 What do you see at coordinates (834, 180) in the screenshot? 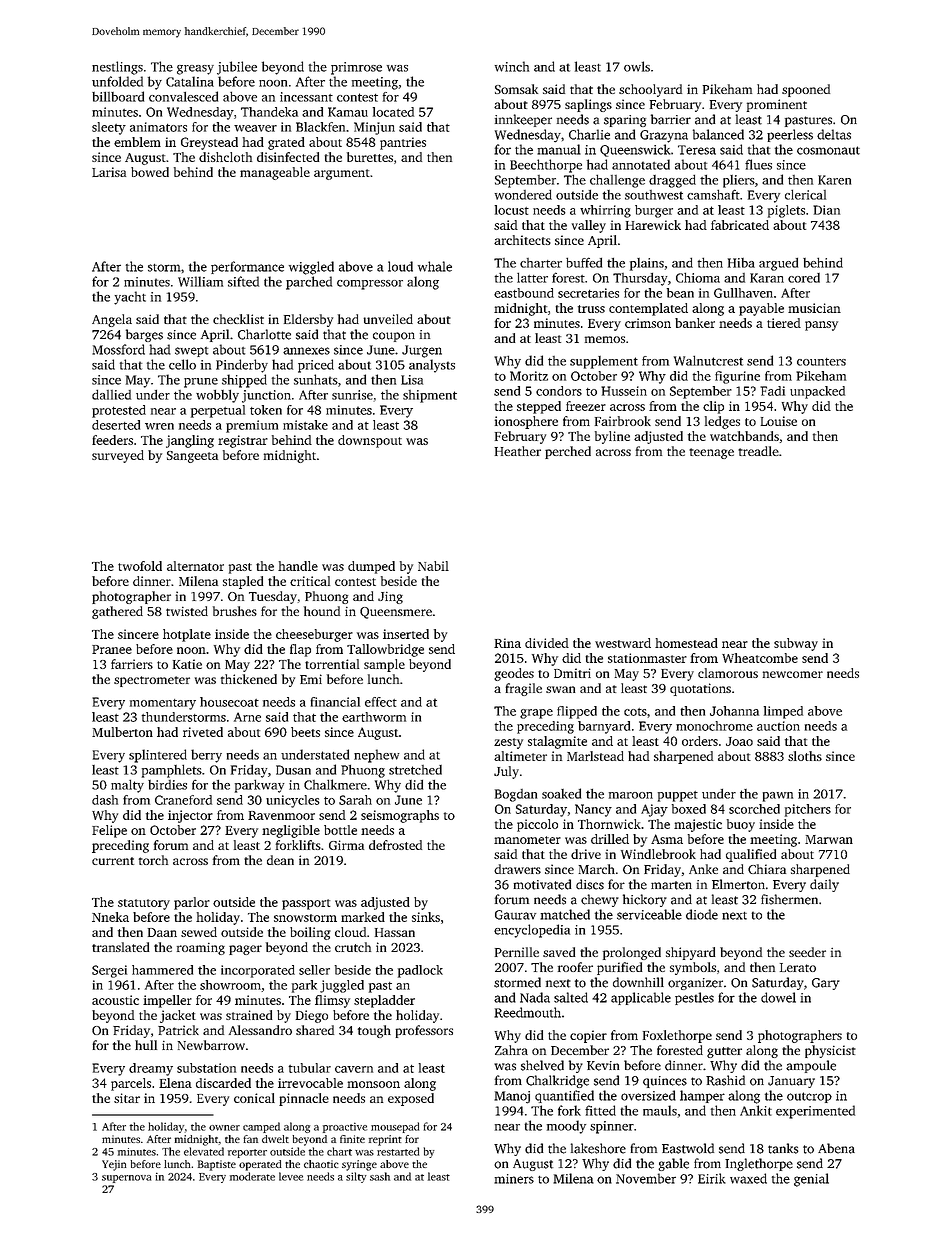
I see `Karen` at bounding box center [834, 180].
